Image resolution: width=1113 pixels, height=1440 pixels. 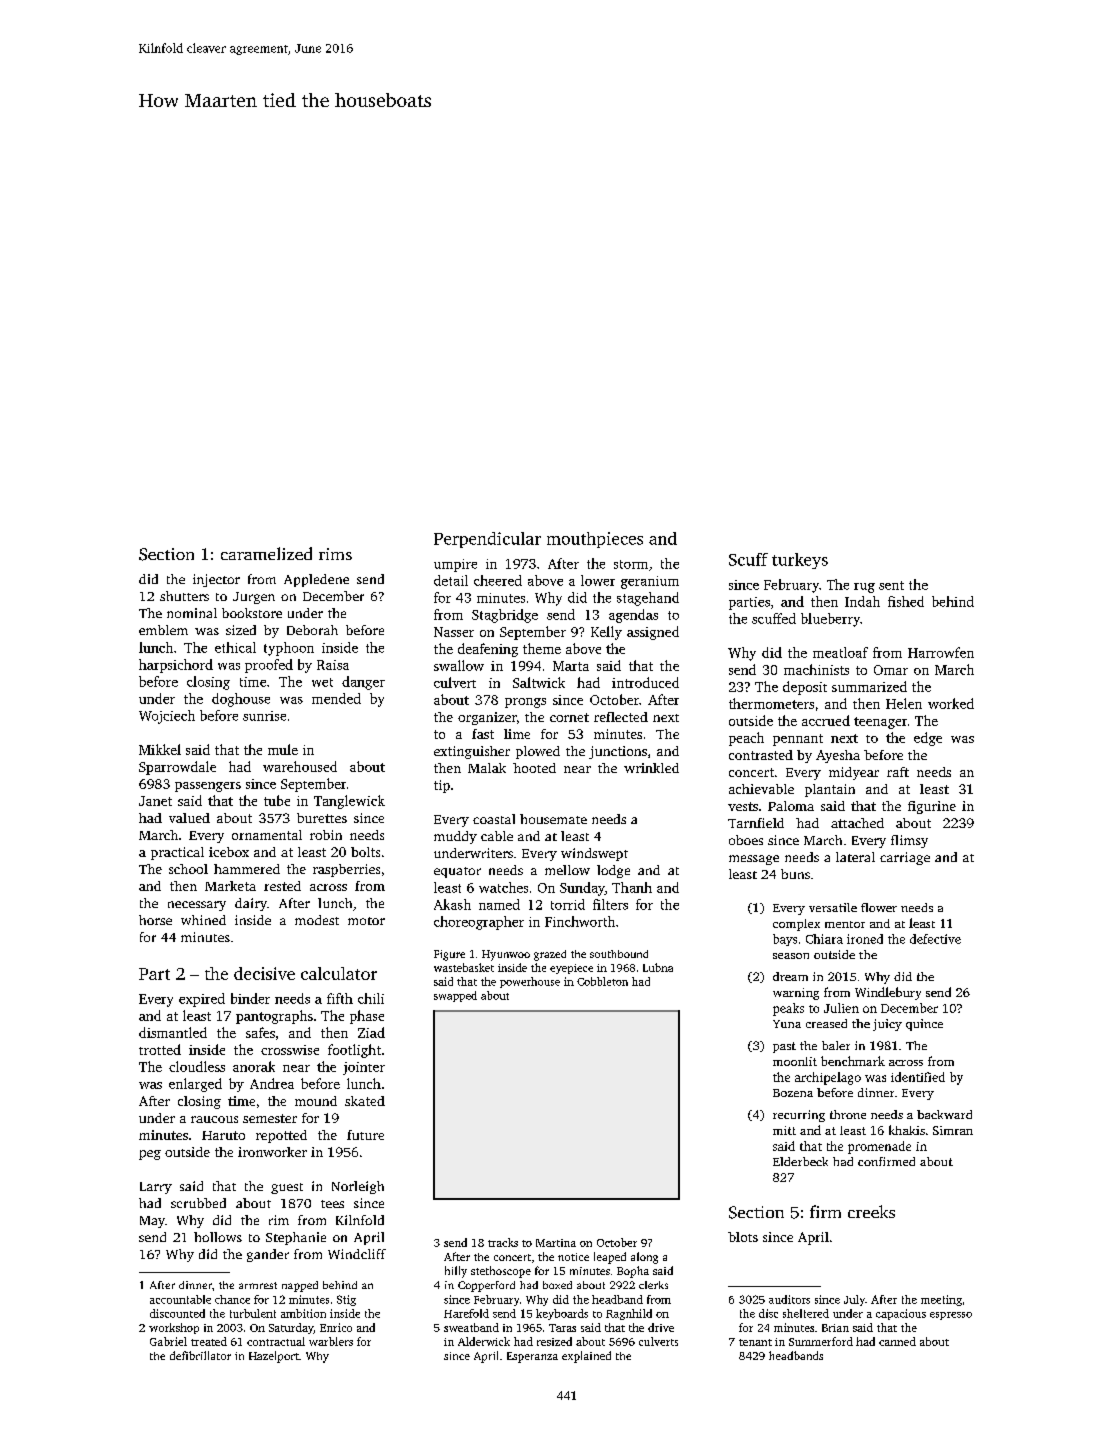 What do you see at coordinates (891, 585) in the screenshot?
I see `sent` at bounding box center [891, 585].
